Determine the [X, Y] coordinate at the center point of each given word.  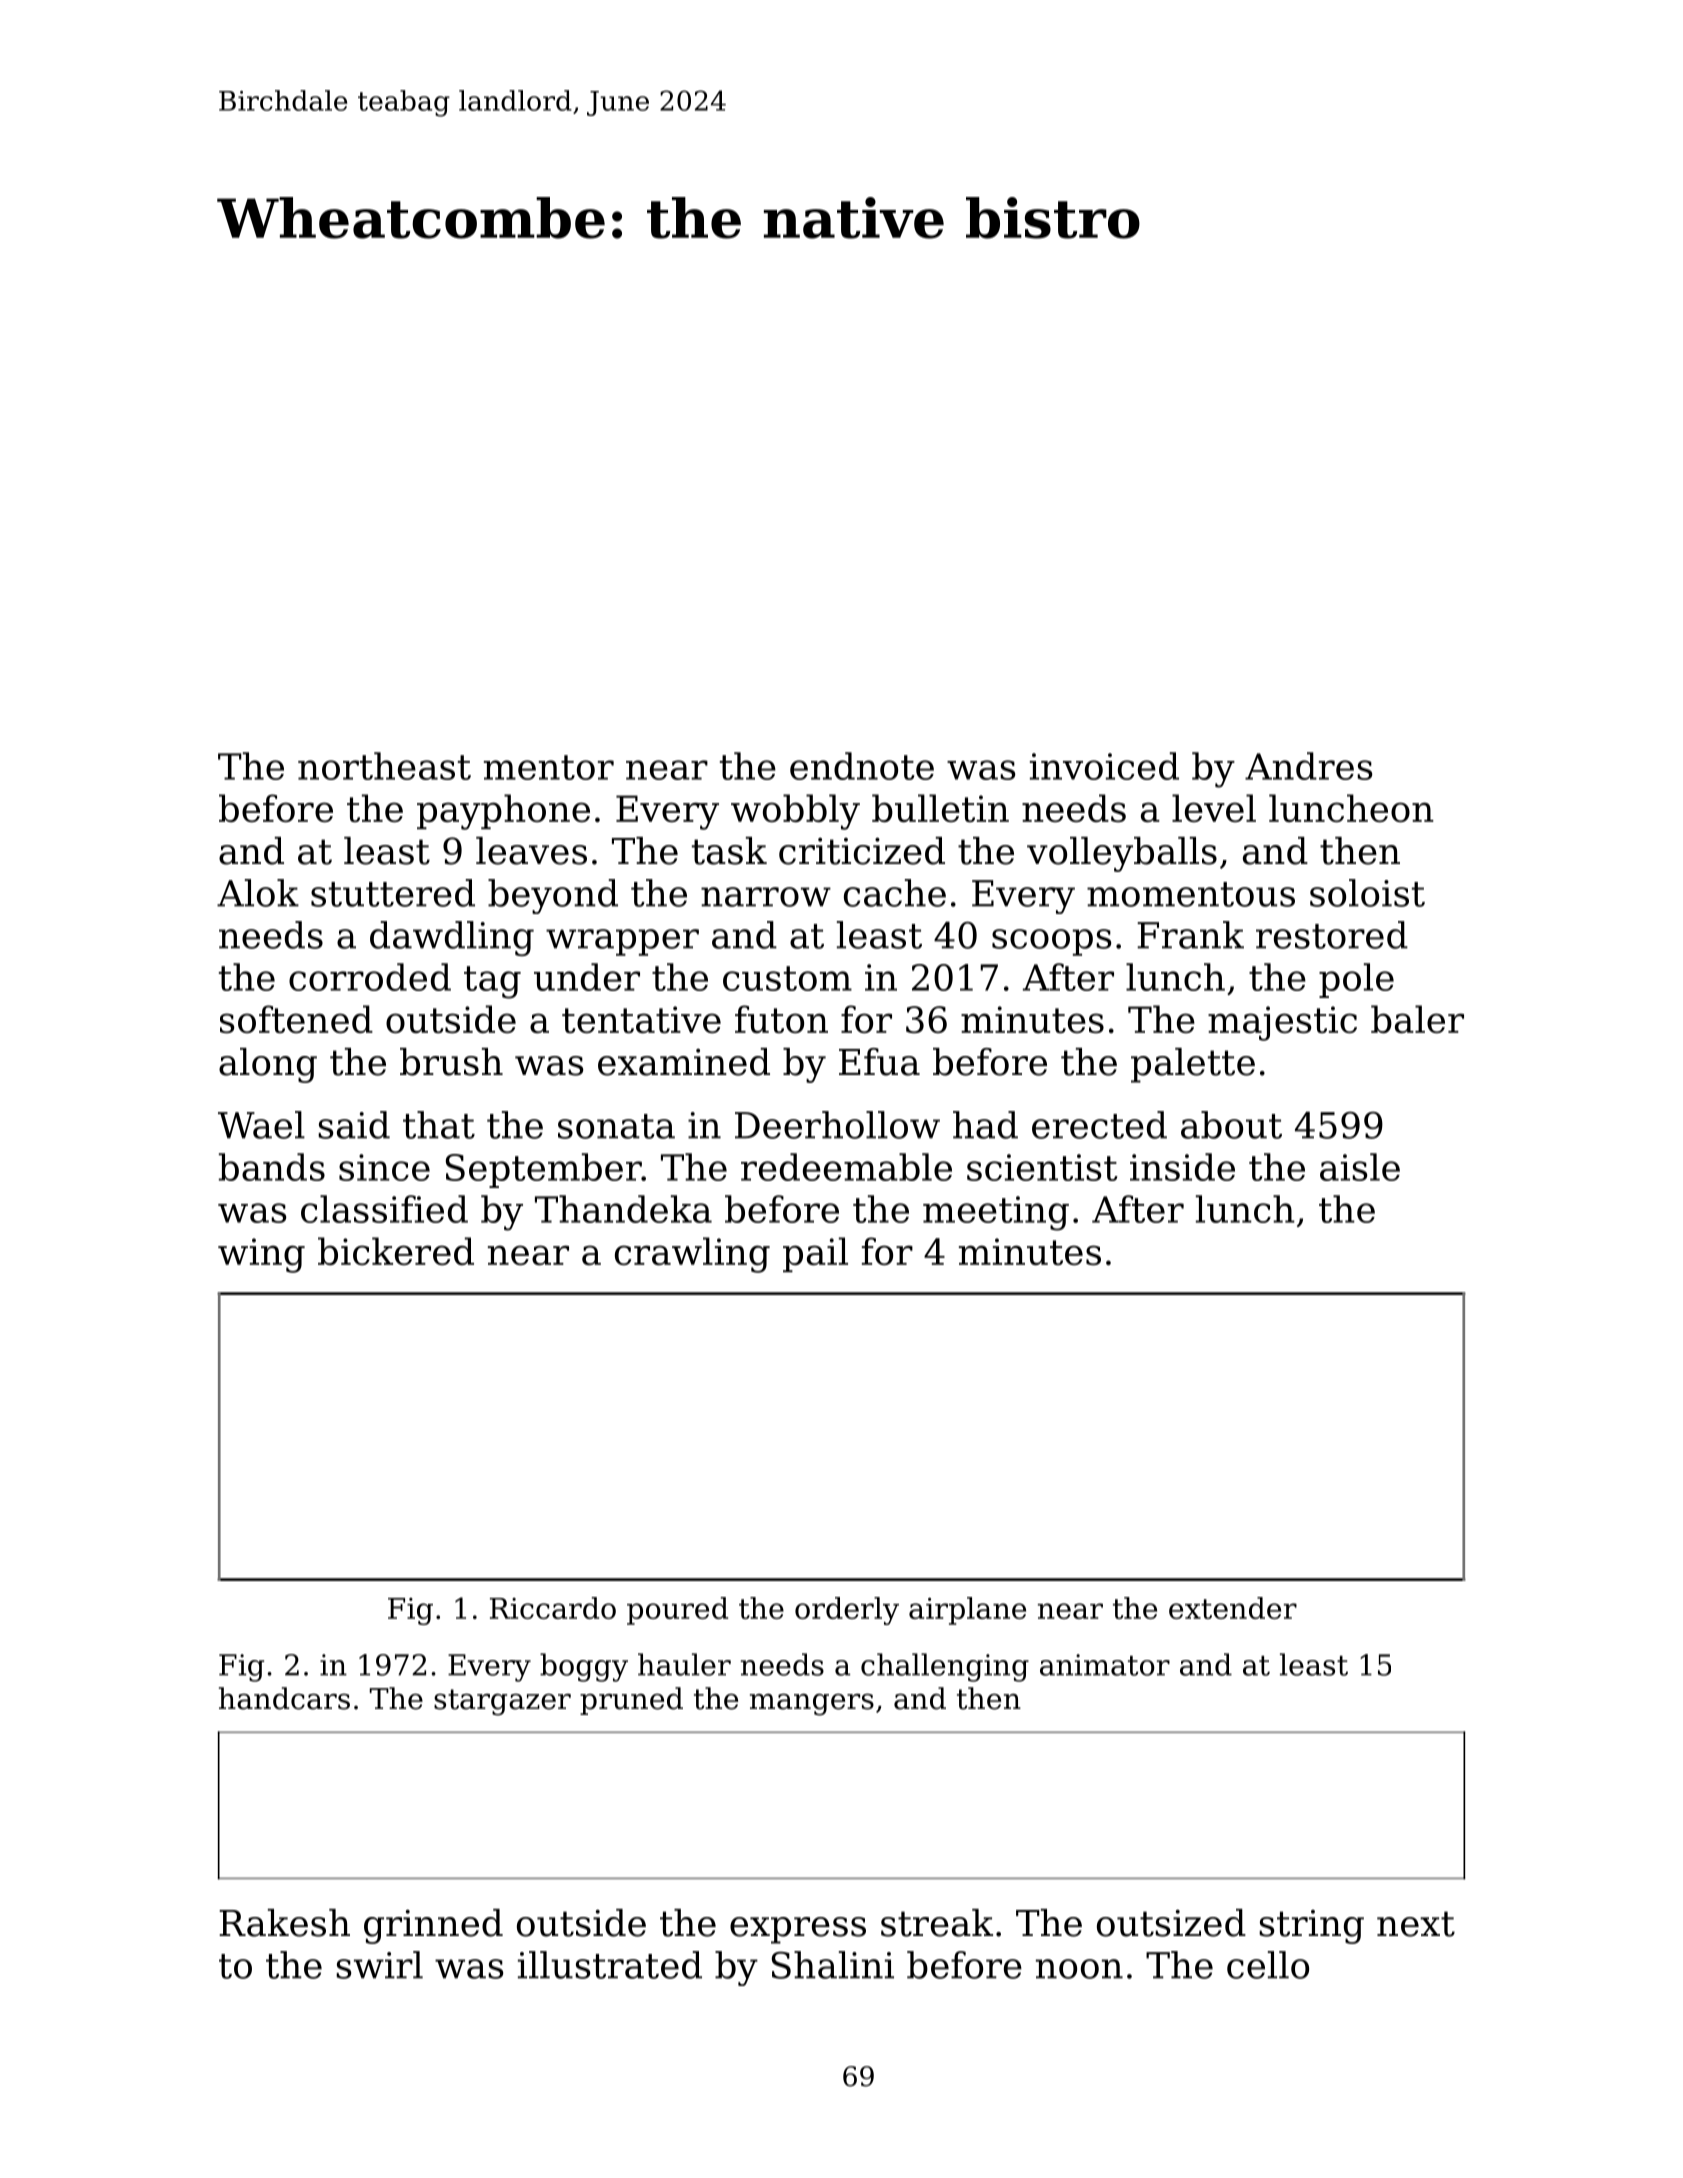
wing [261, 1255]
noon [1079, 1969]
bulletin [940, 808]
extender [1233, 1608]
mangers [812, 1705]
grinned [433, 1926]
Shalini [833, 1965]
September [544, 1170]
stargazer [502, 1702]
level [1214, 808]
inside [1182, 1167]
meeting [996, 1213]
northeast [384, 766]
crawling [692, 1255]
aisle [1360, 1167]
